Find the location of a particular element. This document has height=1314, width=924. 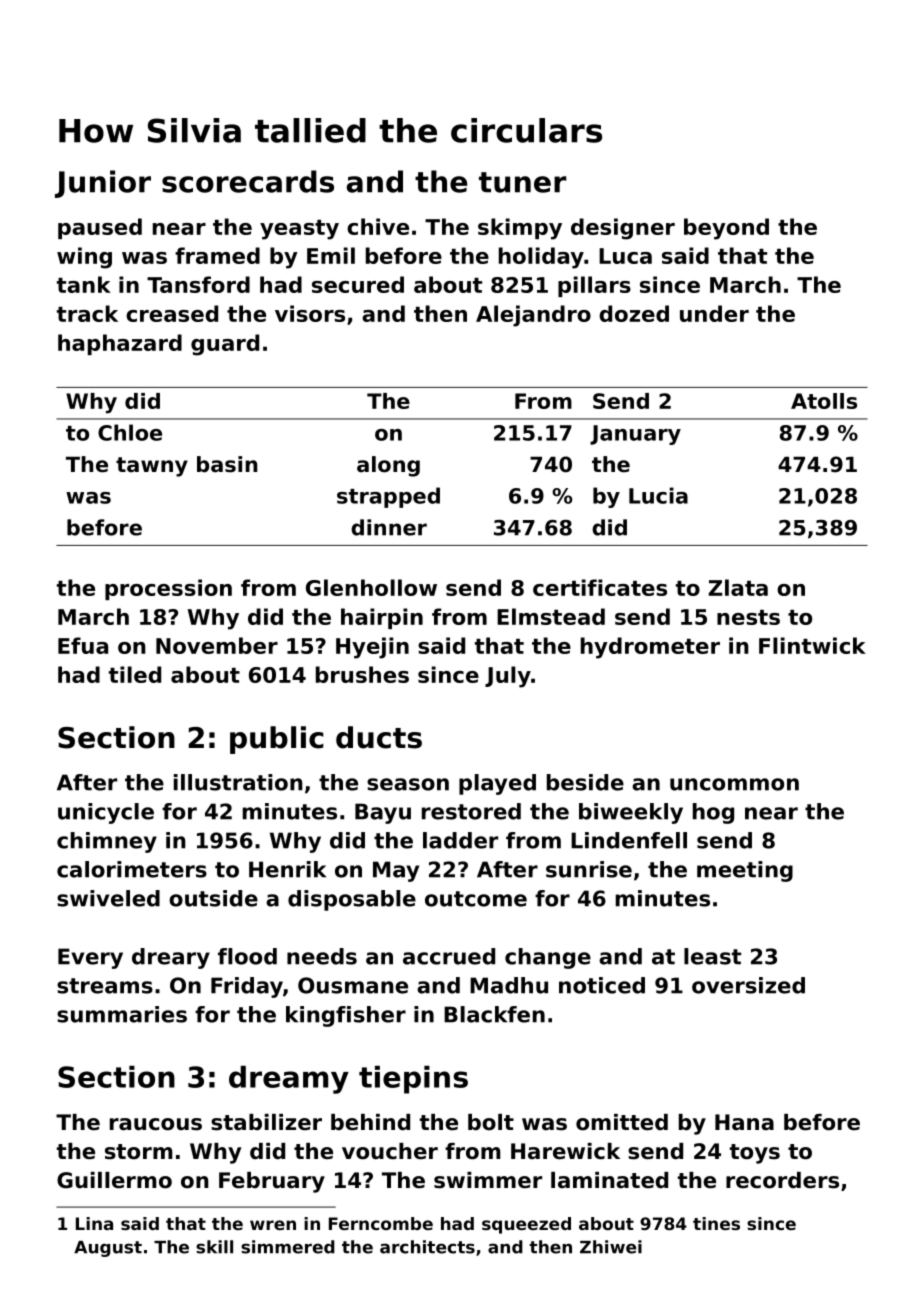

least is located at coordinates (712, 956).
